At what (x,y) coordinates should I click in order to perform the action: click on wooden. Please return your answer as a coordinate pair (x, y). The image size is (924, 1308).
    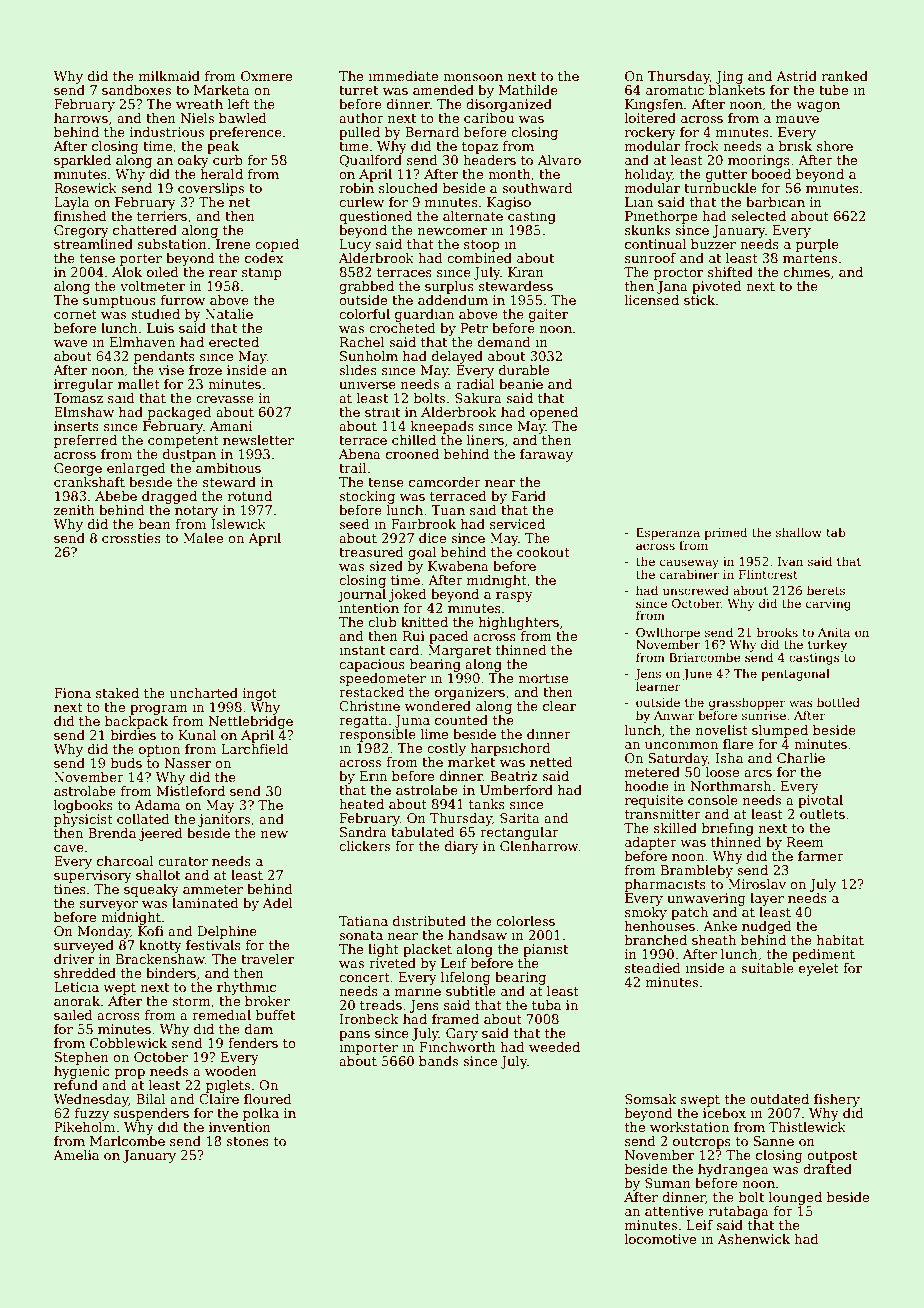
    Looking at the image, I should click on (231, 1071).
